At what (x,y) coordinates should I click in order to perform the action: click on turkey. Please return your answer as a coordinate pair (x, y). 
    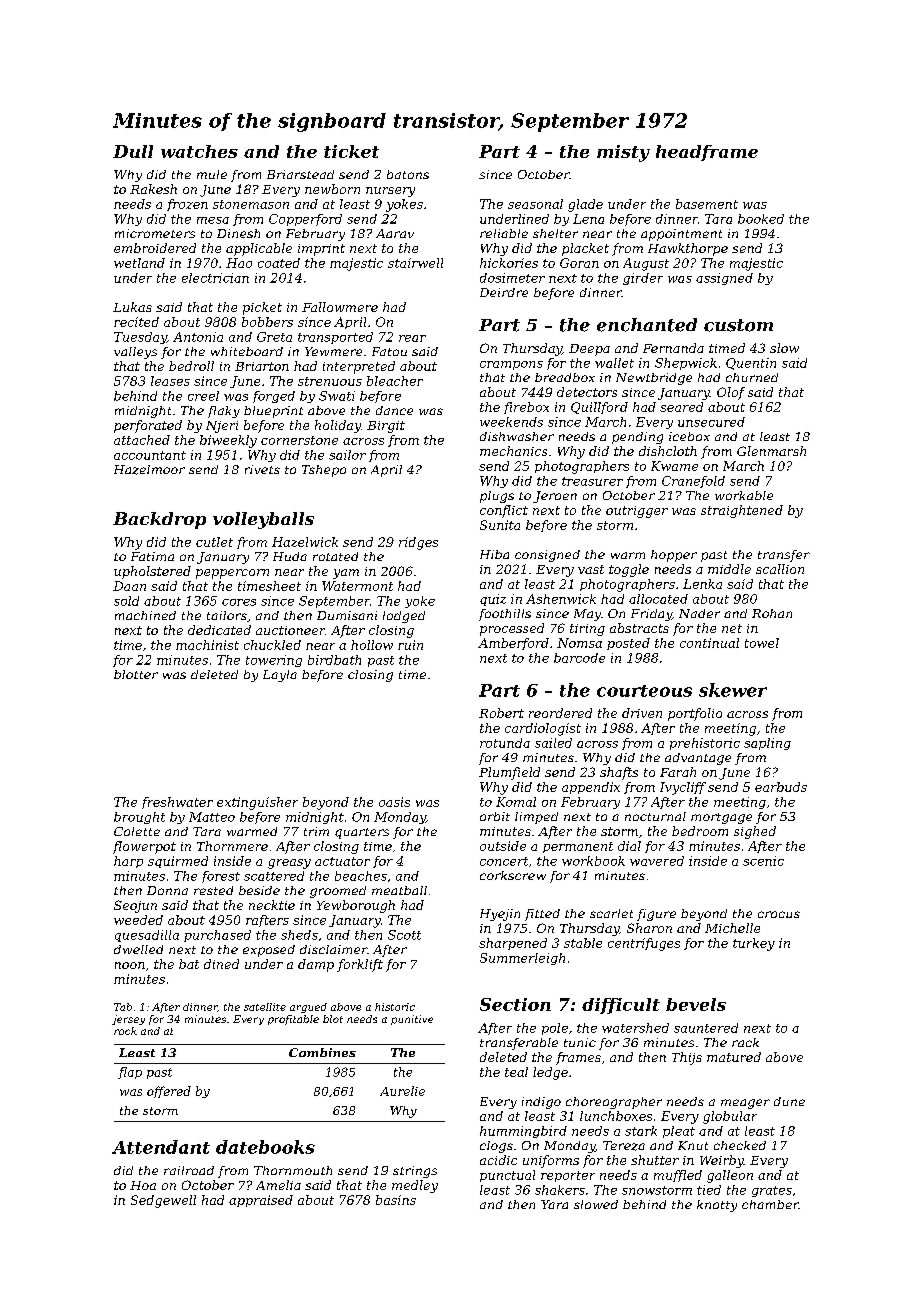
    Looking at the image, I should click on (754, 944).
